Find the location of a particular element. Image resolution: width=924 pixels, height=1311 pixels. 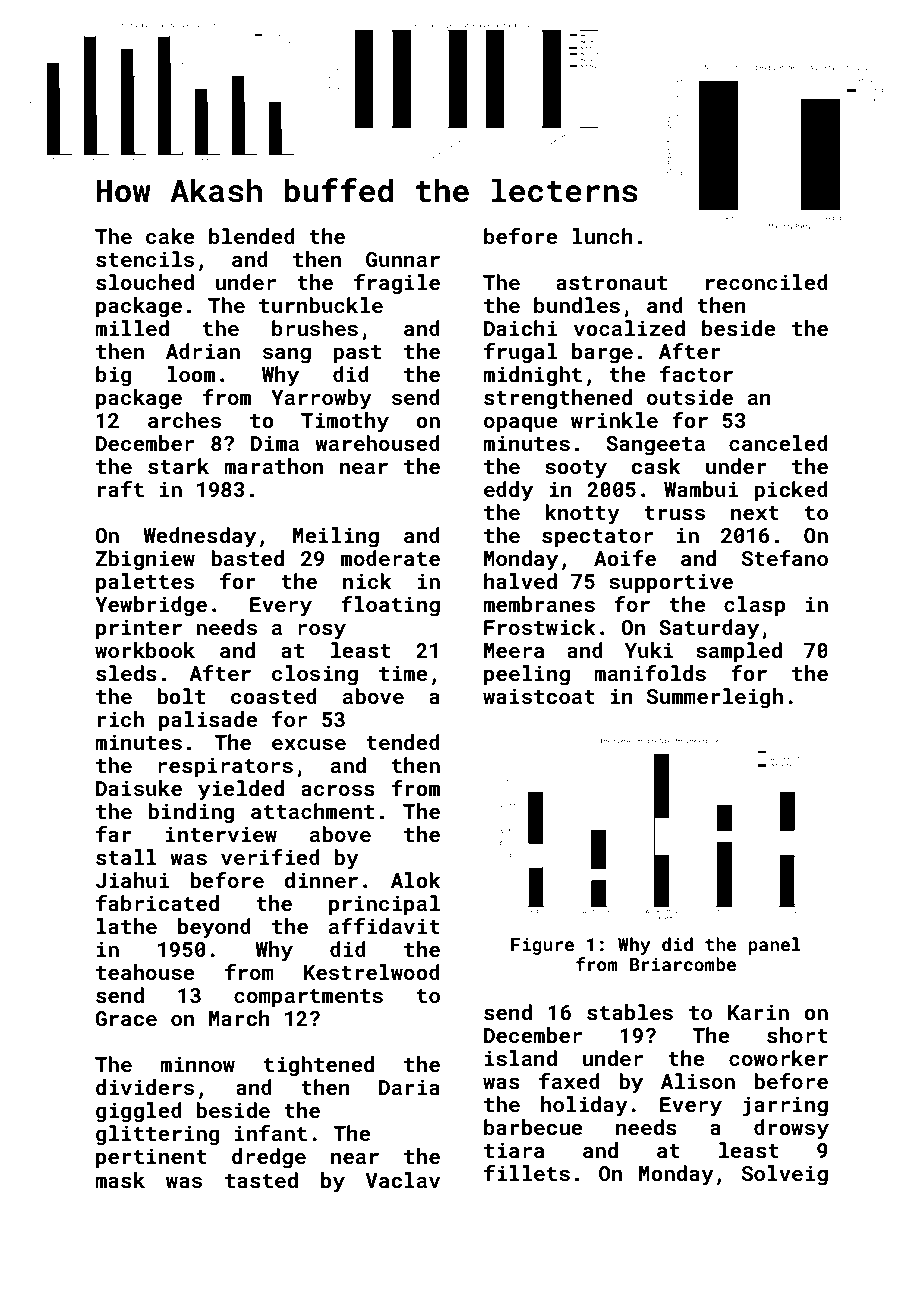

opaque is located at coordinates (521, 425).
